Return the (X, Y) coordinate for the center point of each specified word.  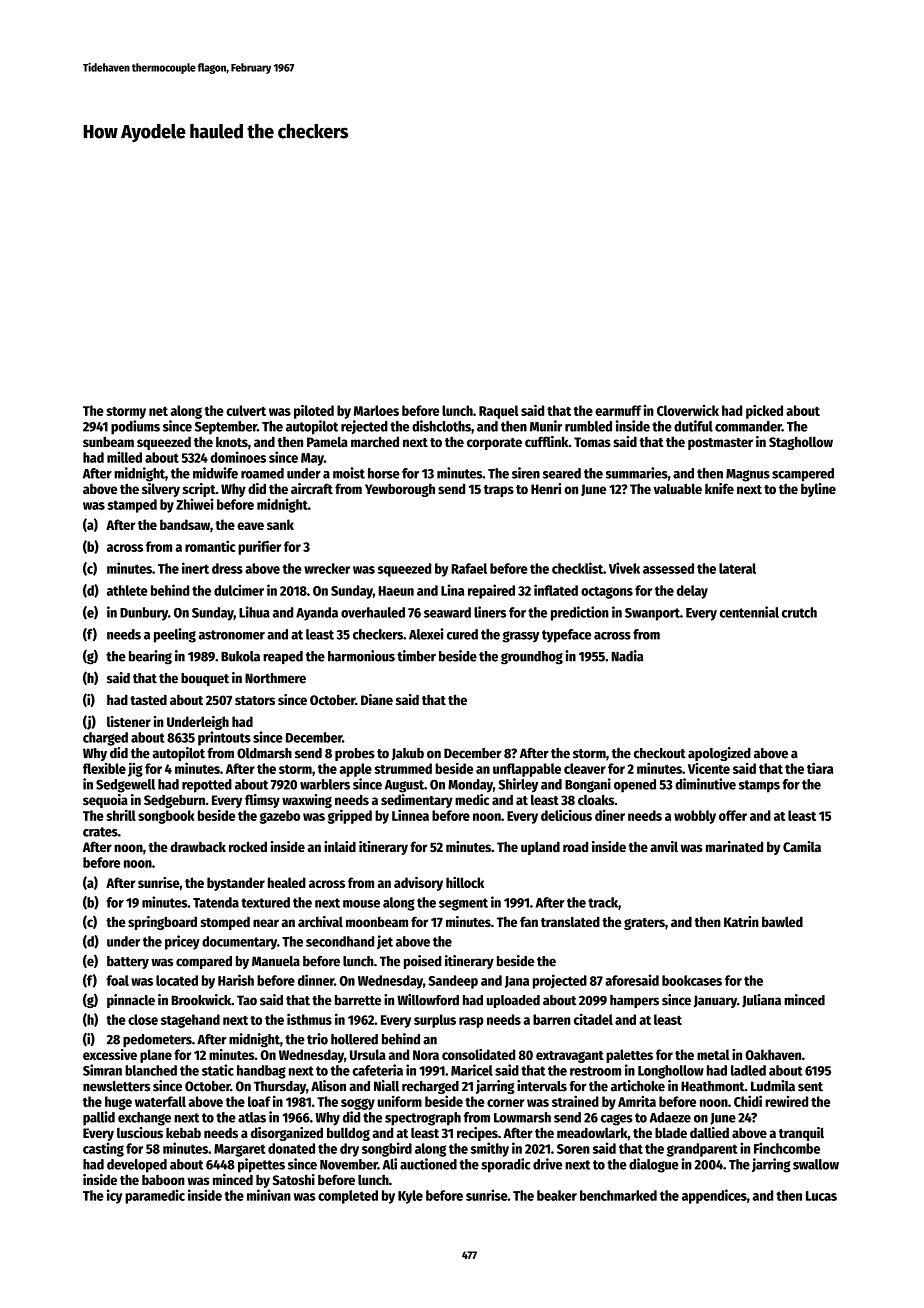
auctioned (428, 1164)
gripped (350, 816)
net (158, 411)
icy (114, 1196)
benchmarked (618, 1195)
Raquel (499, 412)
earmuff (618, 410)
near (266, 923)
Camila (802, 846)
